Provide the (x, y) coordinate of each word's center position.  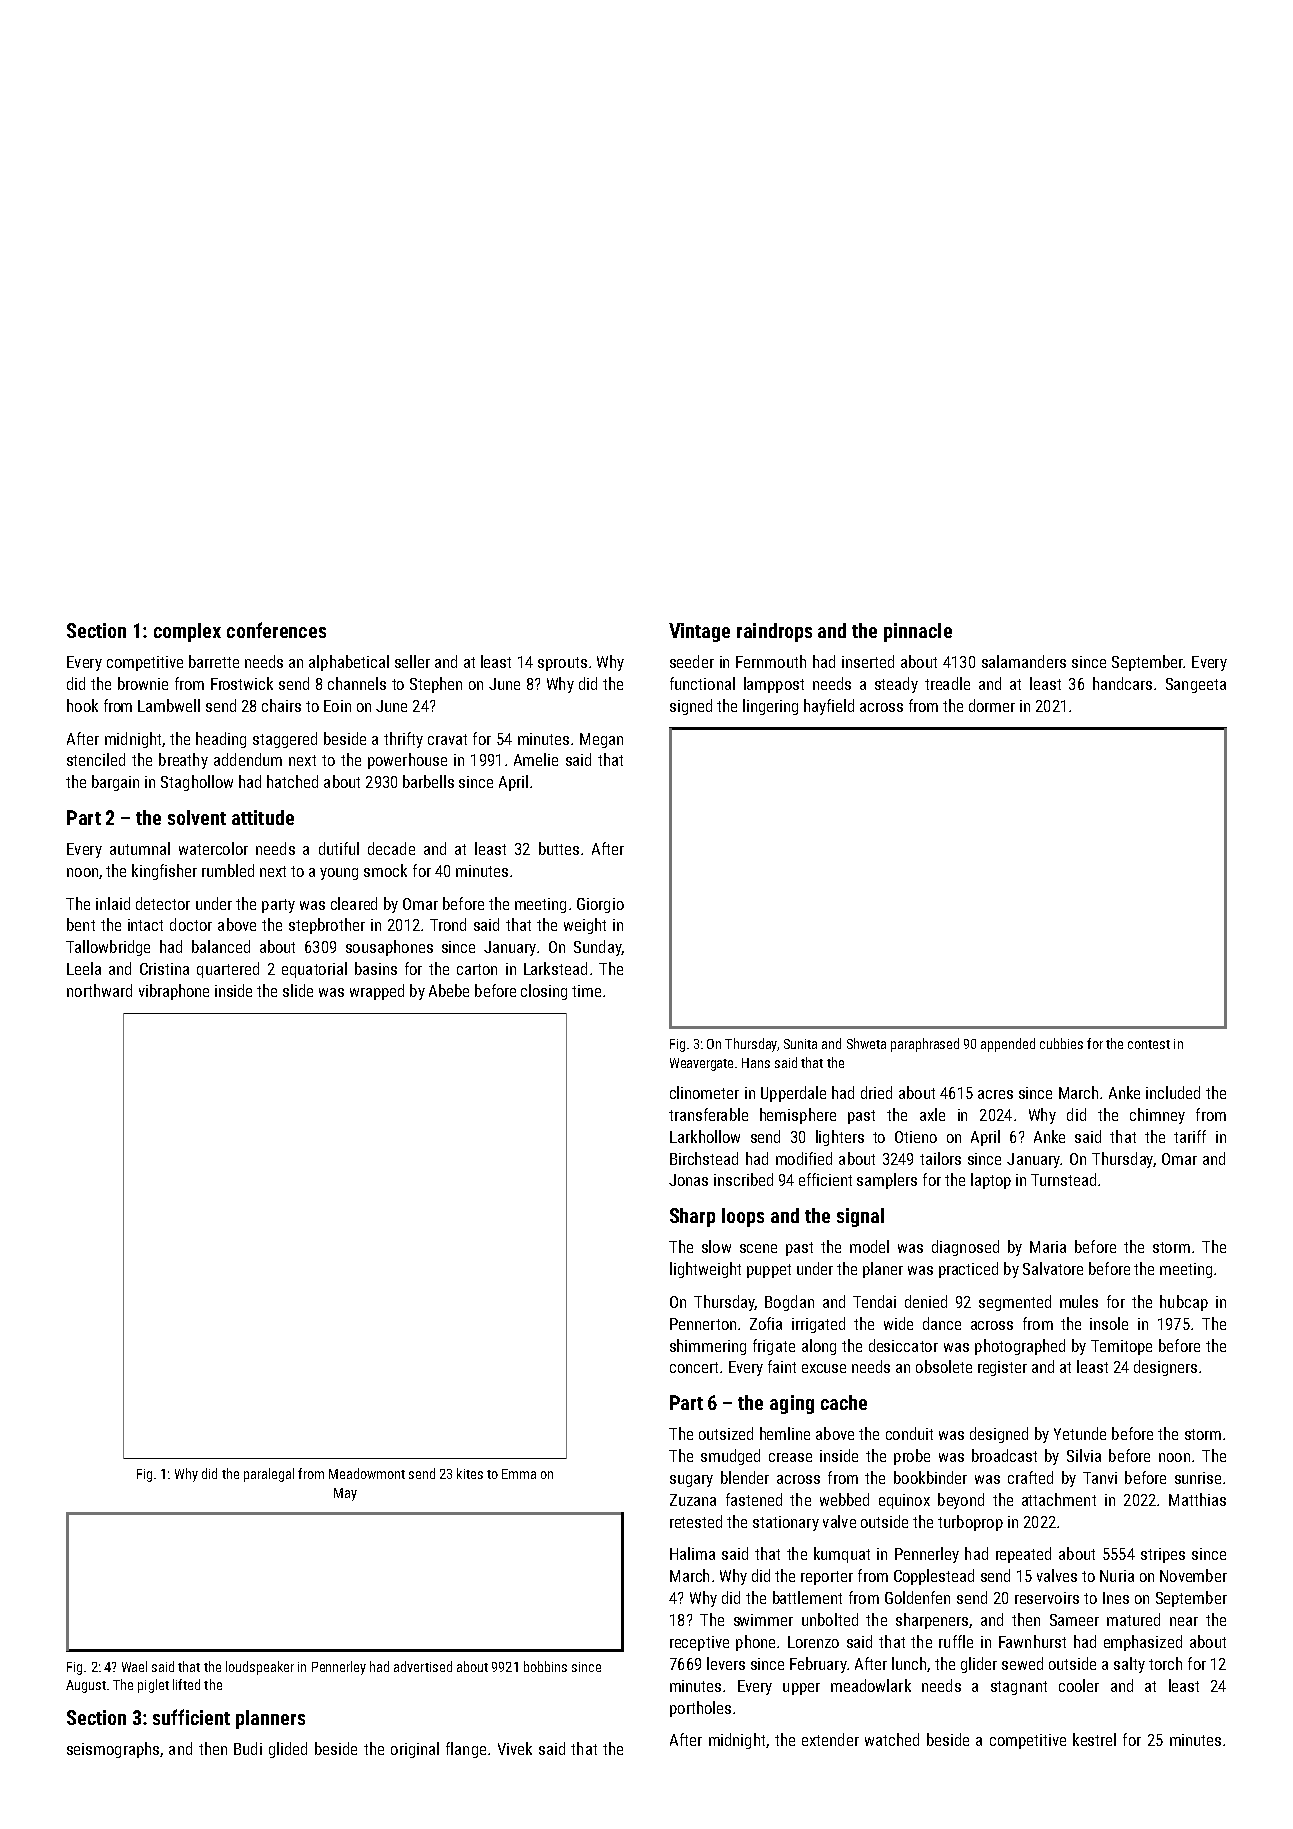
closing (544, 992)
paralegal (269, 1475)
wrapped (377, 992)
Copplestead (934, 1577)
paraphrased (925, 1045)
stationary (786, 1523)
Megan (601, 740)
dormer (992, 705)
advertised (423, 1666)
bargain (115, 783)
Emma (519, 1474)
